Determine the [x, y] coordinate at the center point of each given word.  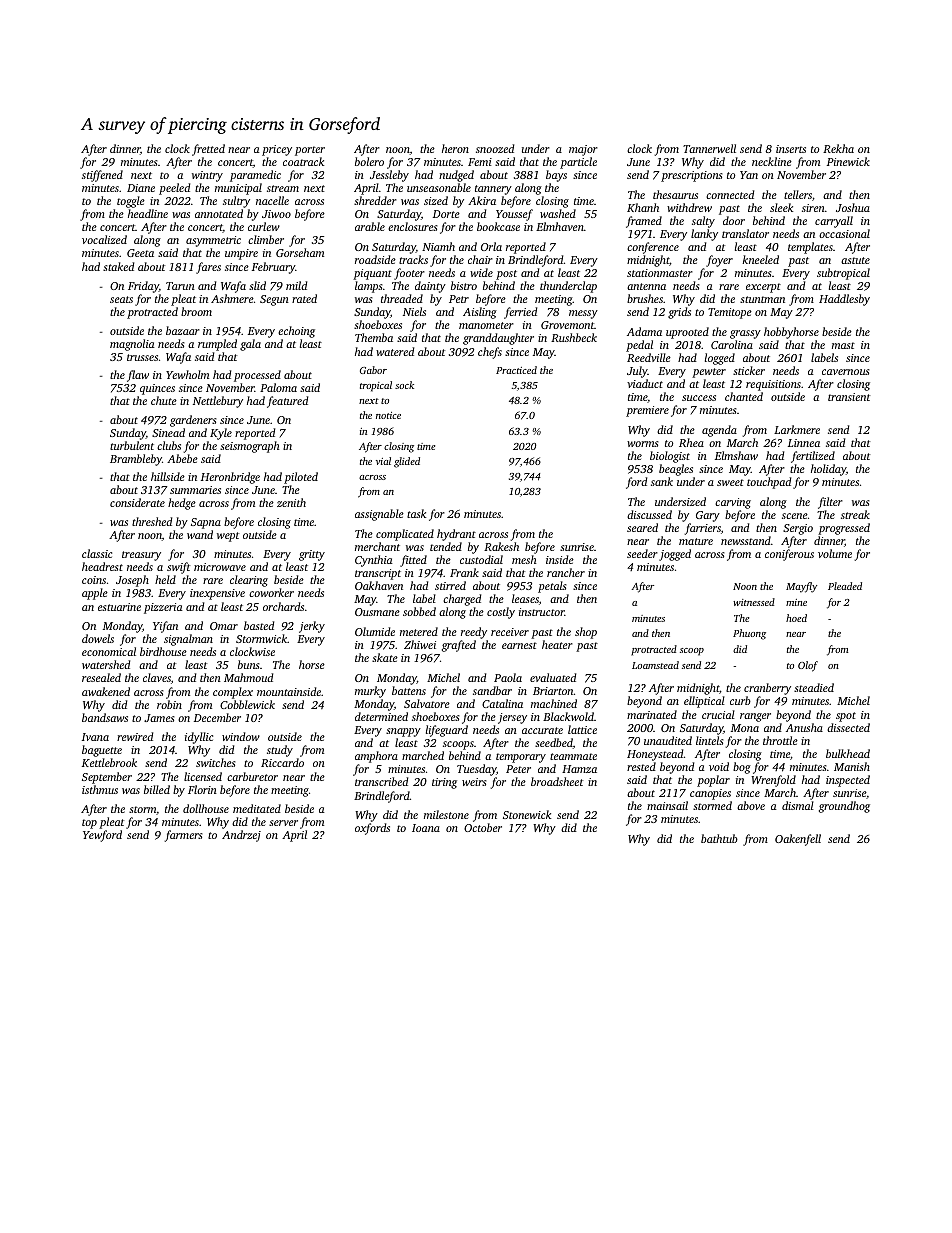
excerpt [763, 288]
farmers [184, 836]
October [483, 827]
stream [283, 188]
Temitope [730, 313]
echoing [296, 332]
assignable [379, 515]
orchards [283, 606]
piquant [372, 274]
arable [370, 226]
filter [830, 503]
